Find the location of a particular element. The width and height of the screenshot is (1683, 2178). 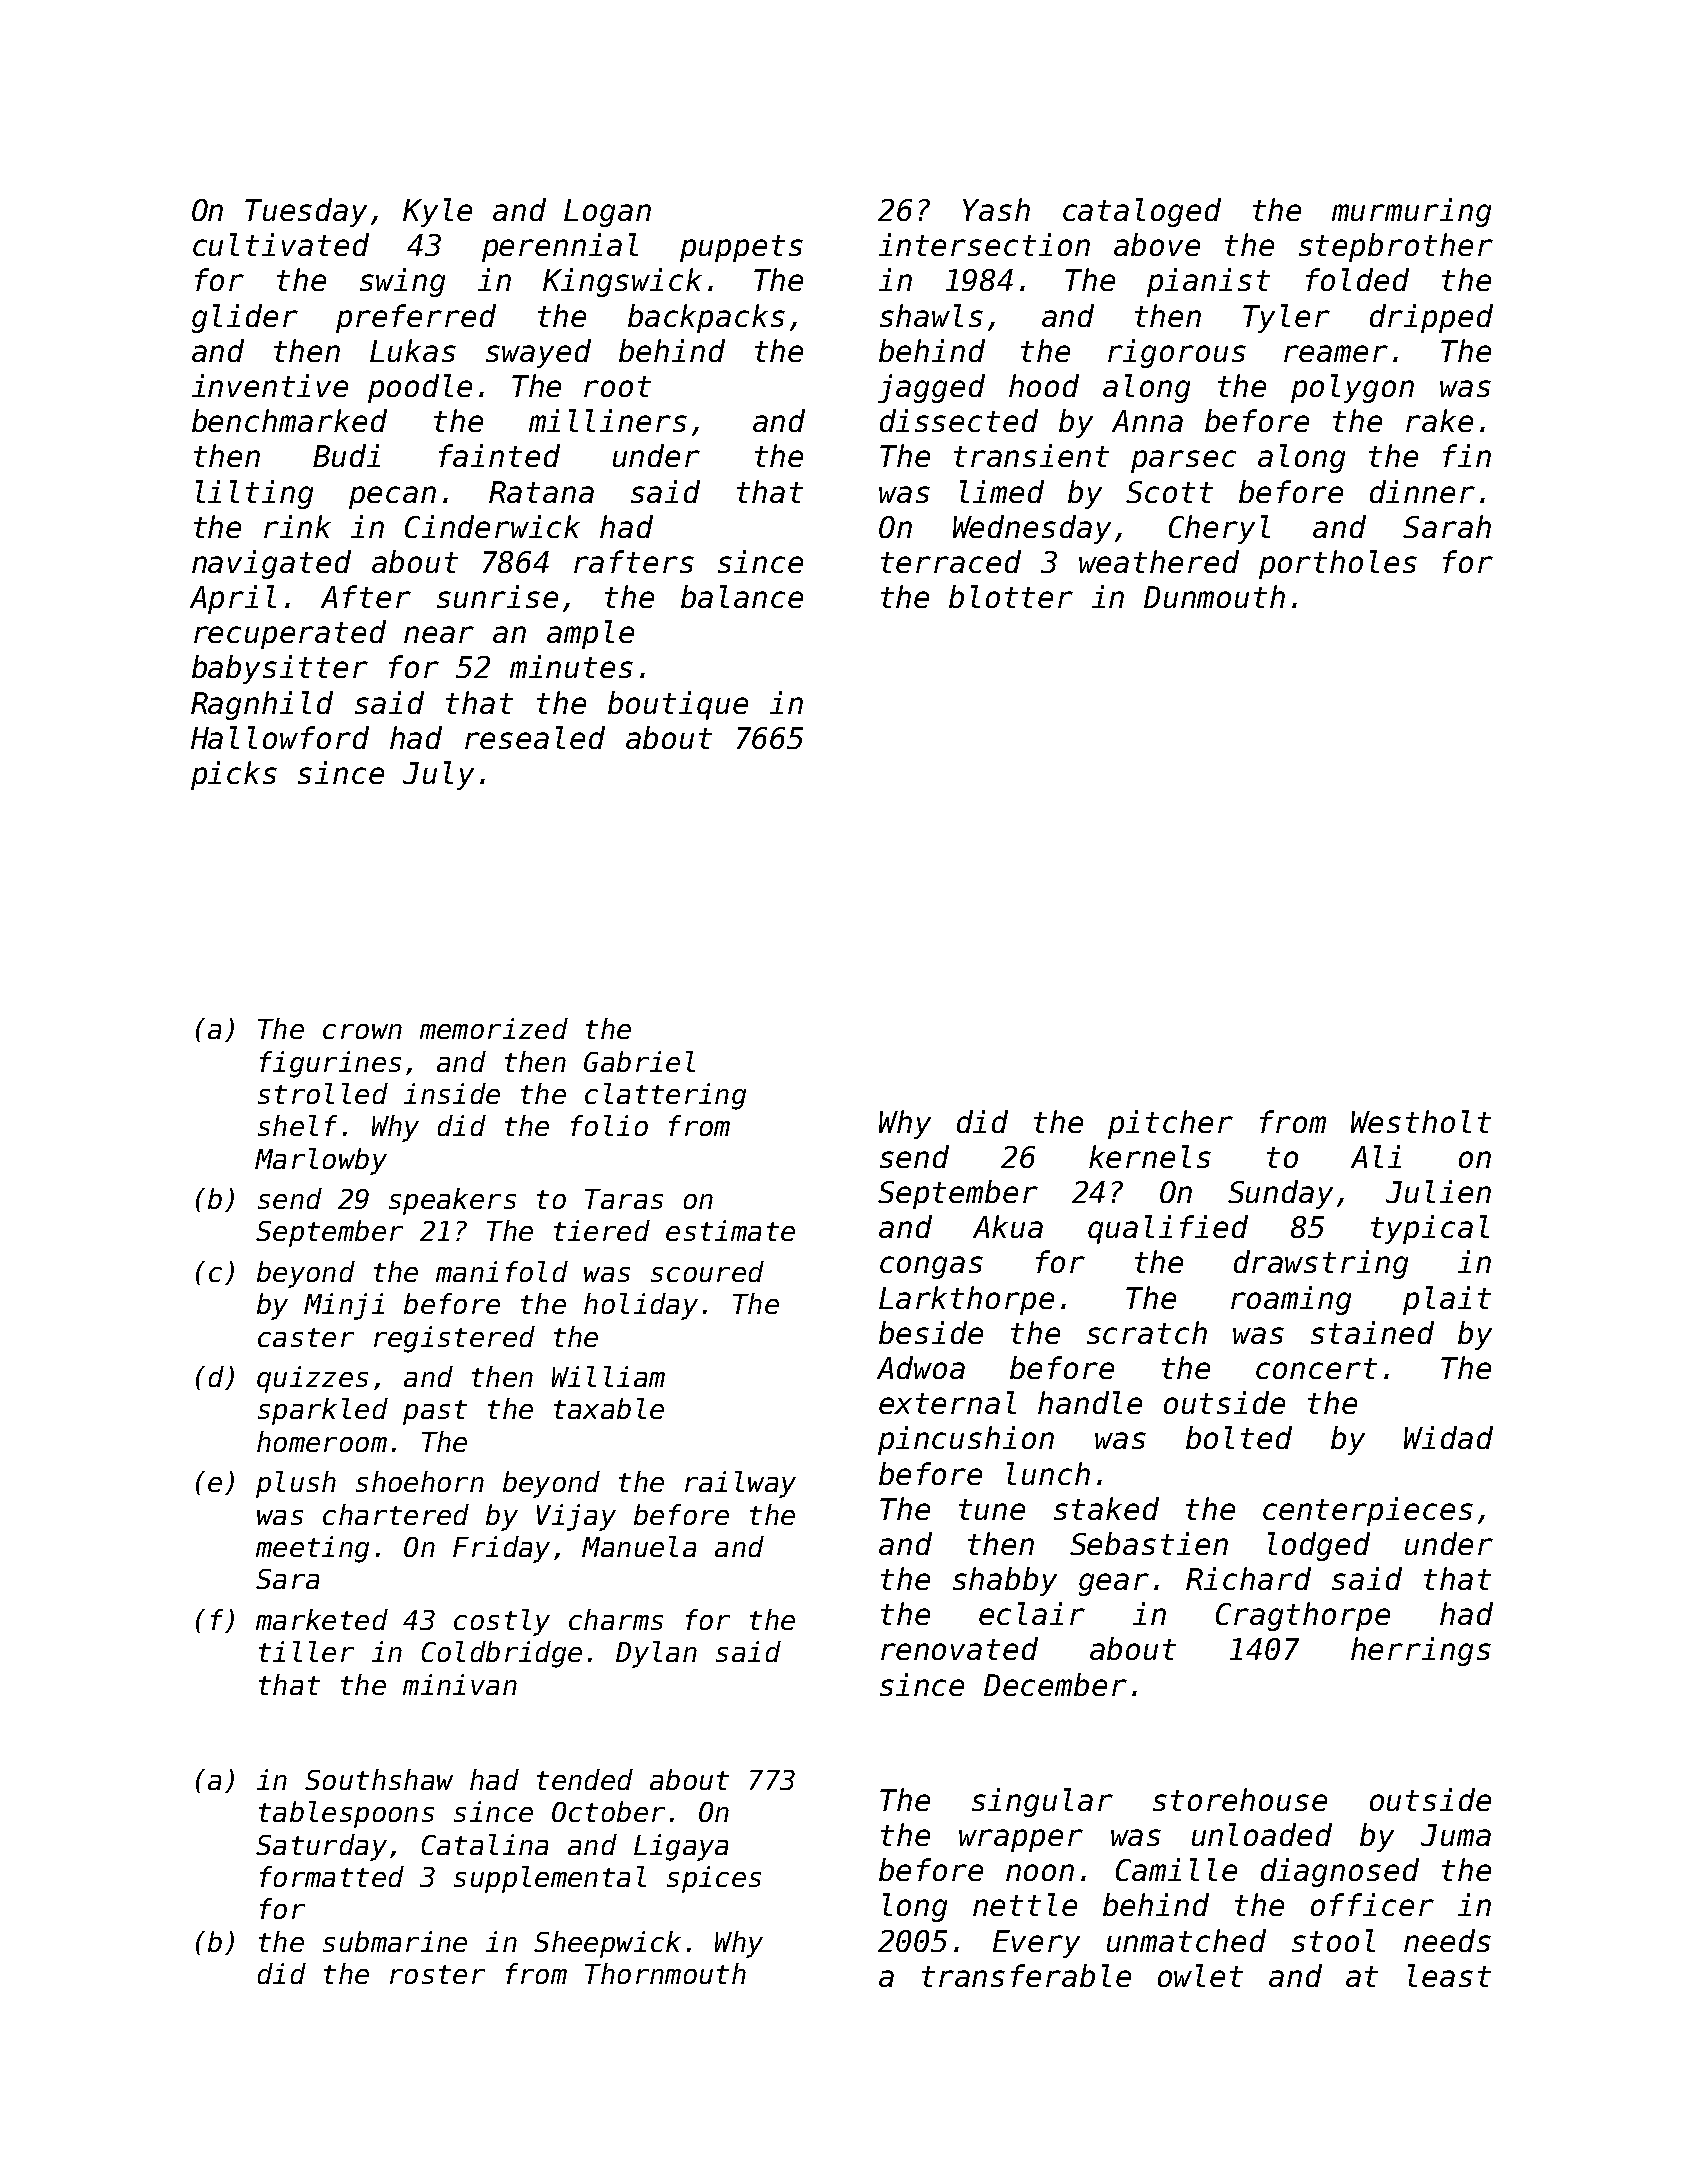

pitcher is located at coordinates (1170, 1124).
